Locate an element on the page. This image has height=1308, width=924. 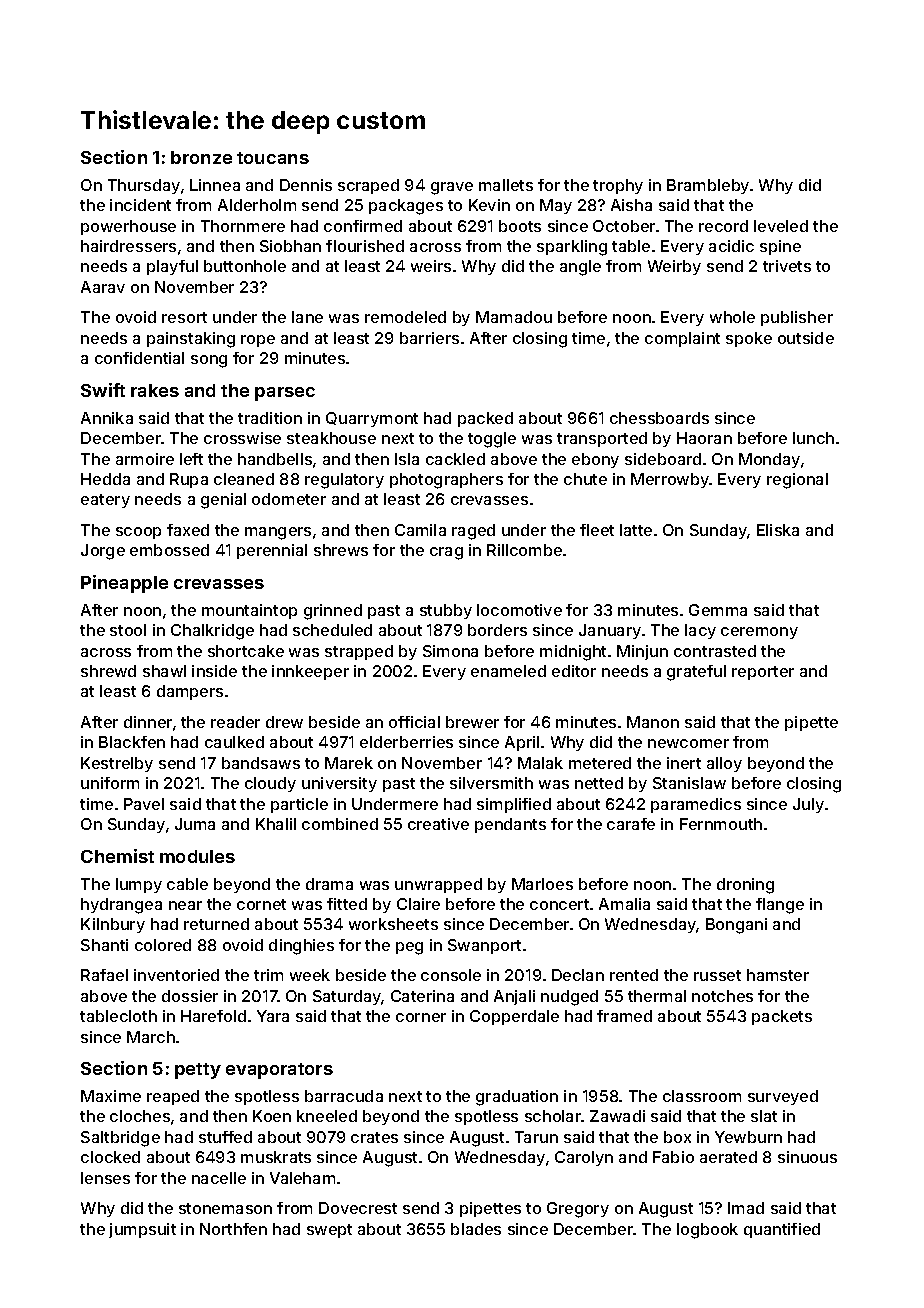
lacy is located at coordinates (700, 631).
